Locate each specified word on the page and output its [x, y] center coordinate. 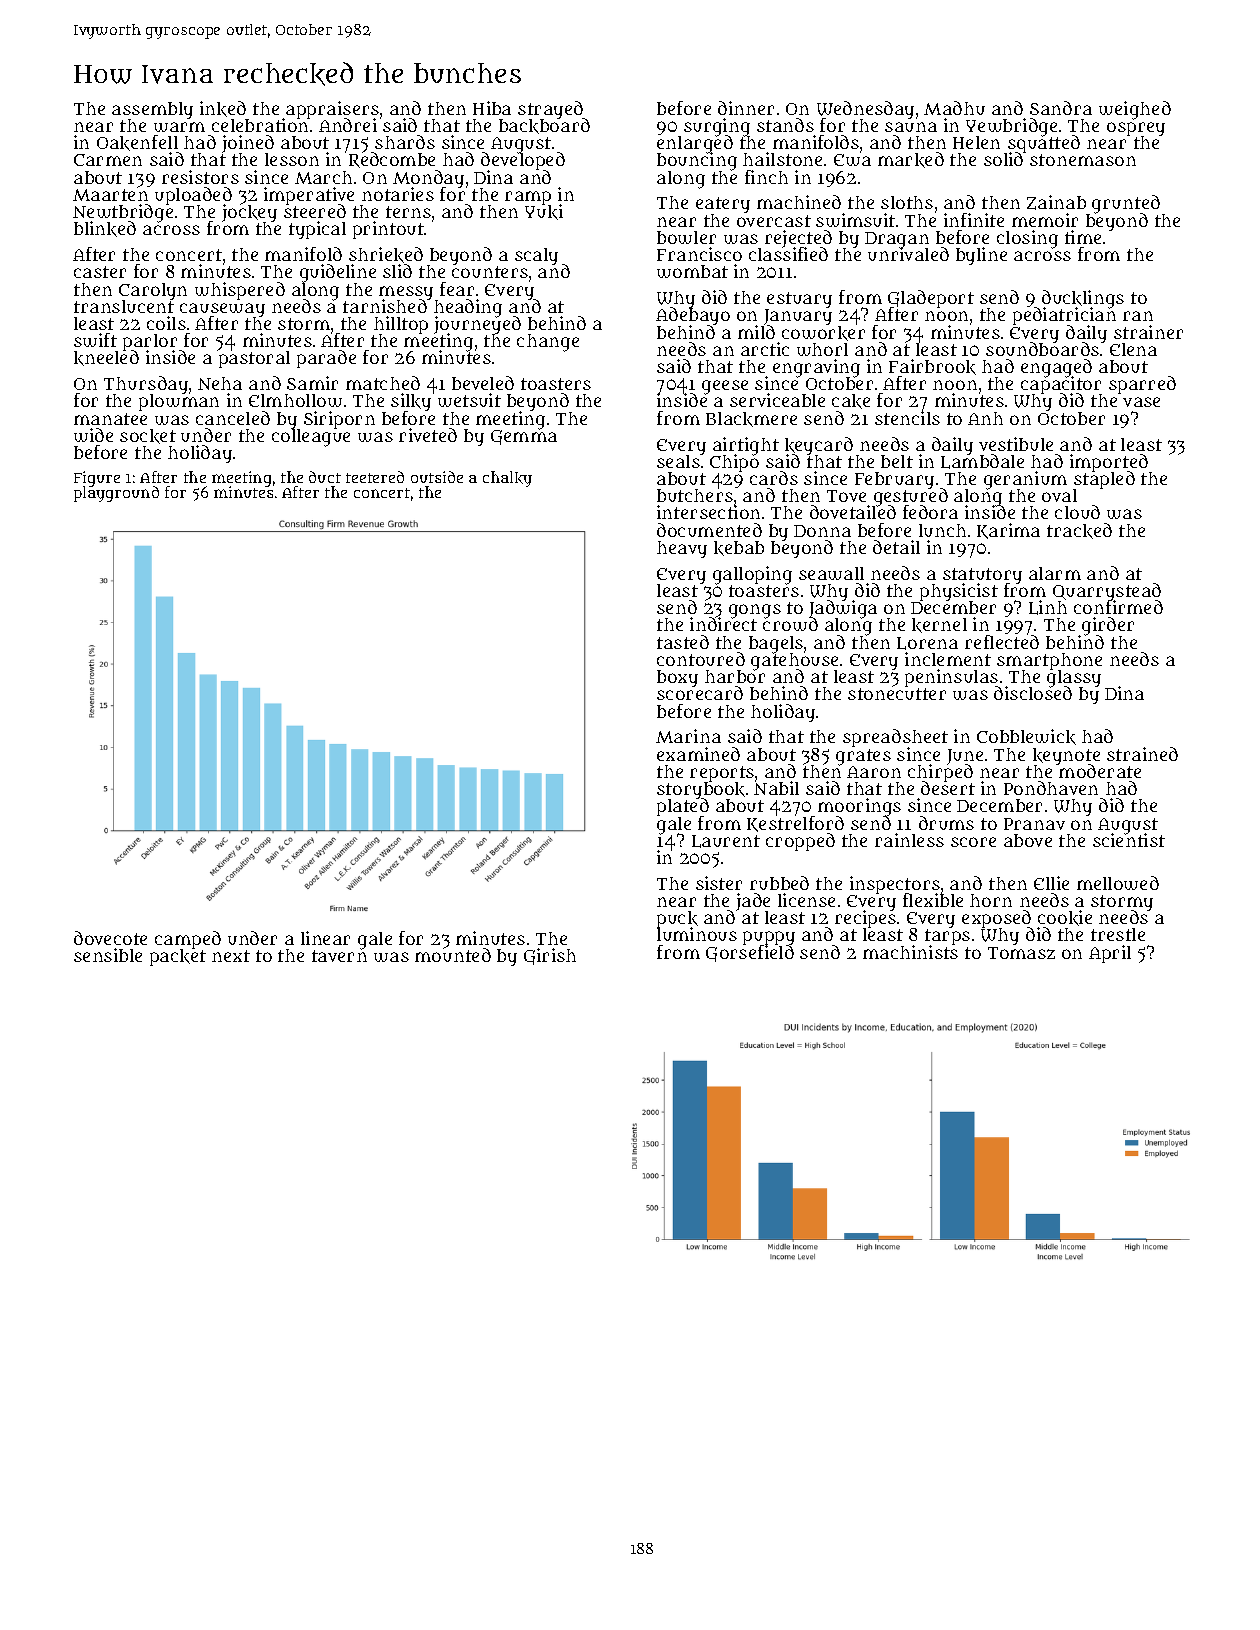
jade [753, 902]
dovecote [110, 938]
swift [95, 340]
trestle [1118, 934]
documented [709, 530]
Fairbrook [932, 367]
